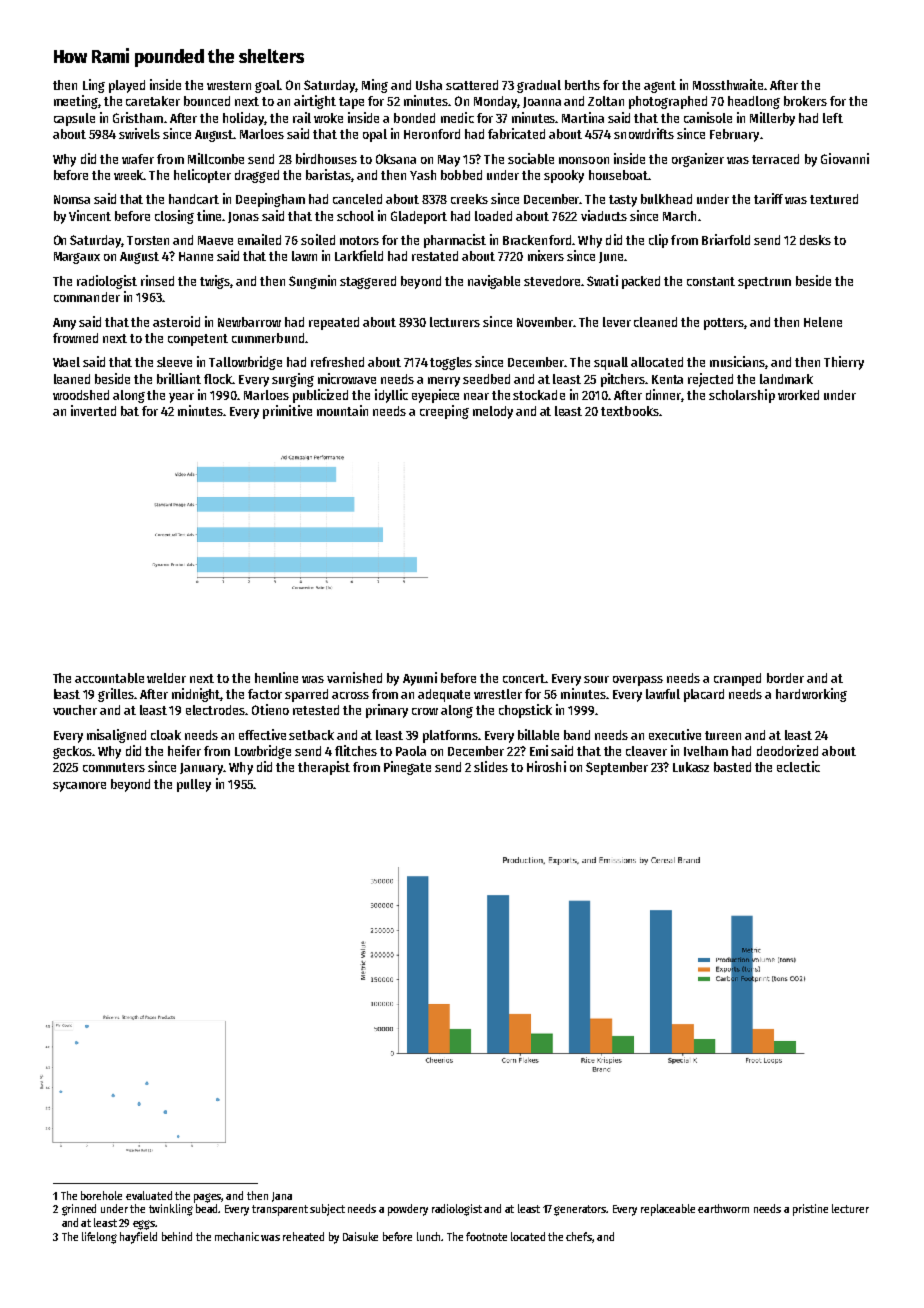 The image size is (924, 1308). What do you see at coordinates (596, 679) in the screenshot?
I see `sour` at bounding box center [596, 679].
